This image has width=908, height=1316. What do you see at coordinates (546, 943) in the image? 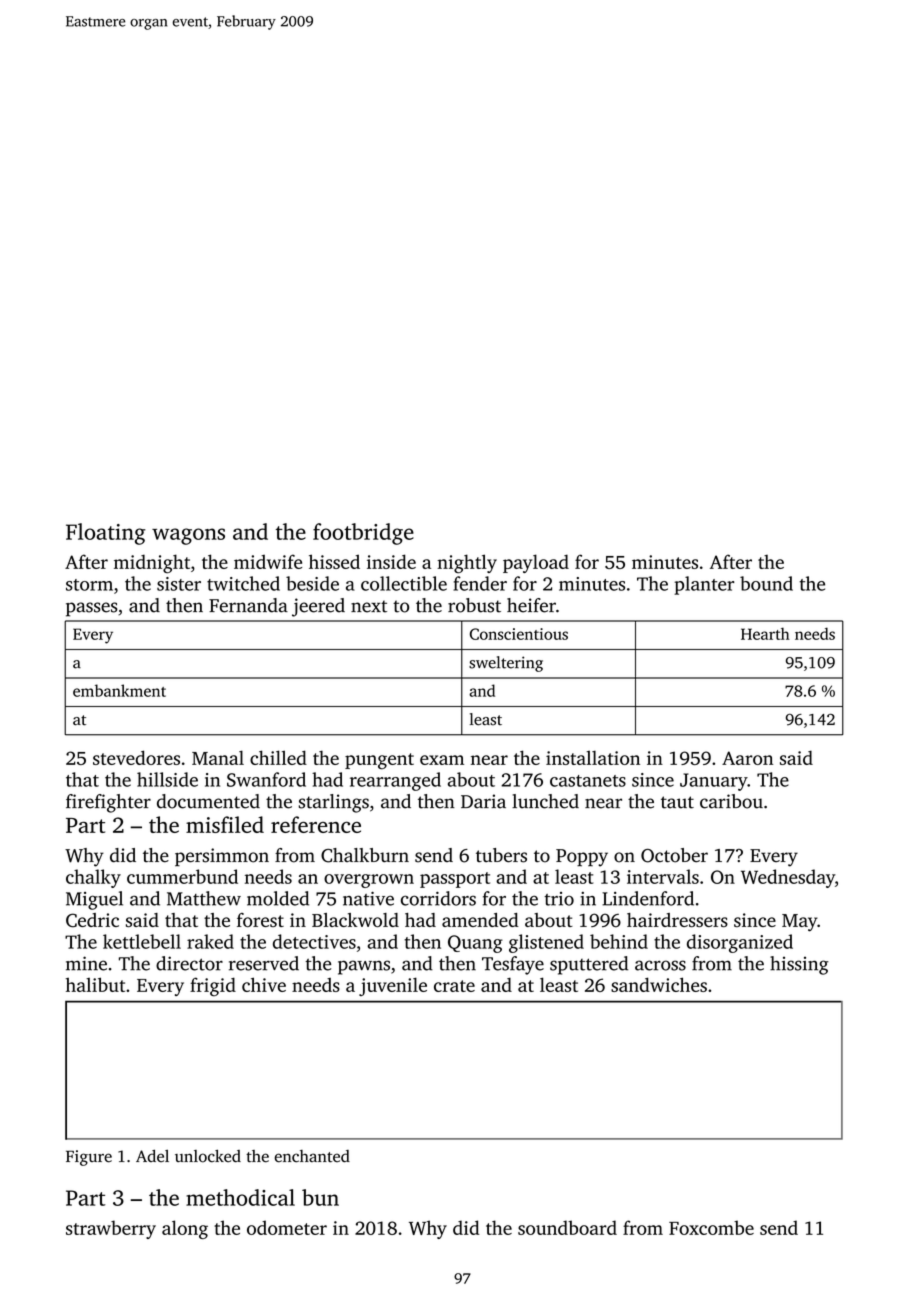
I see `glistened` at bounding box center [546, 943].
